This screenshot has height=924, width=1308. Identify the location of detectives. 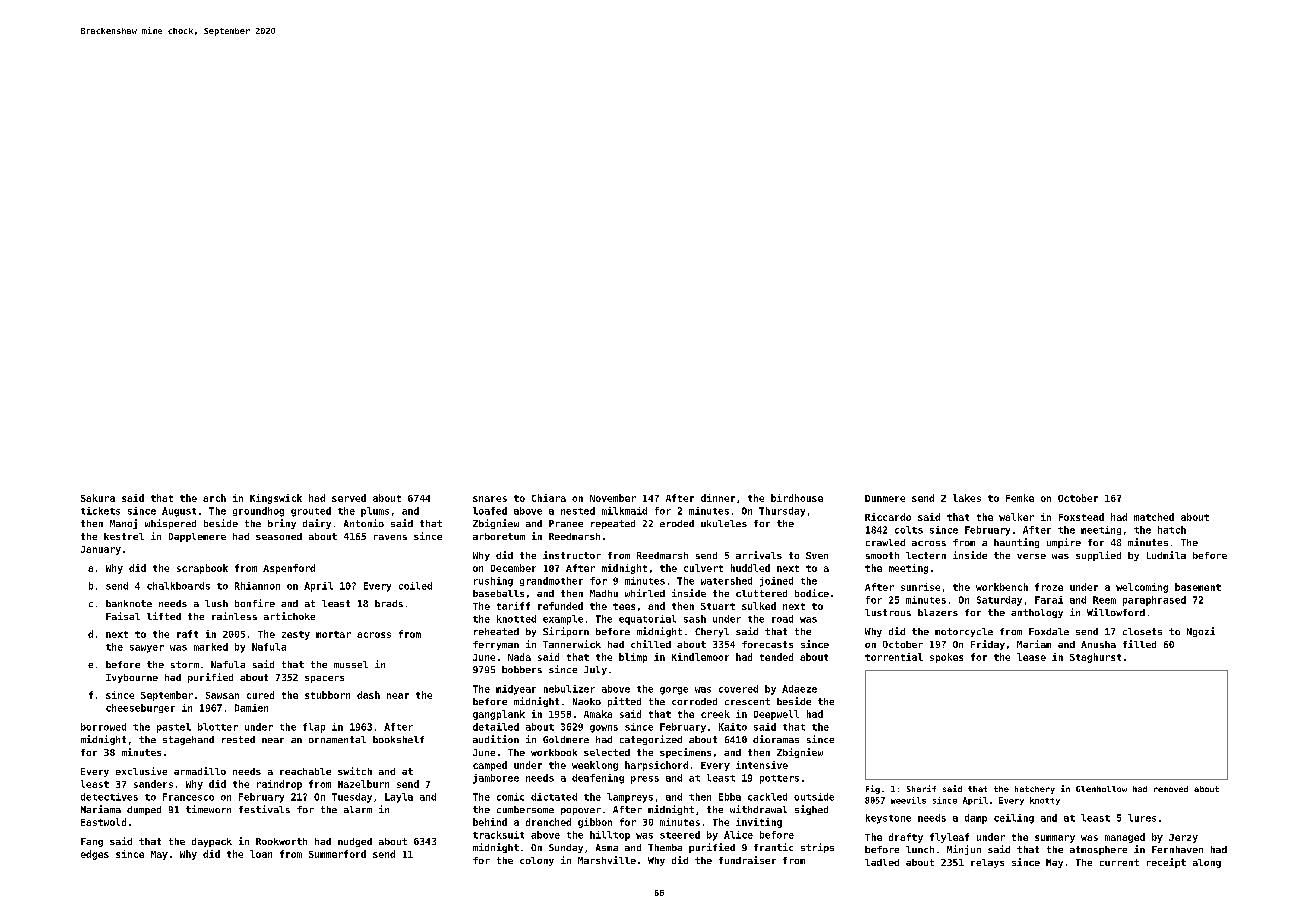
(109, 797).
